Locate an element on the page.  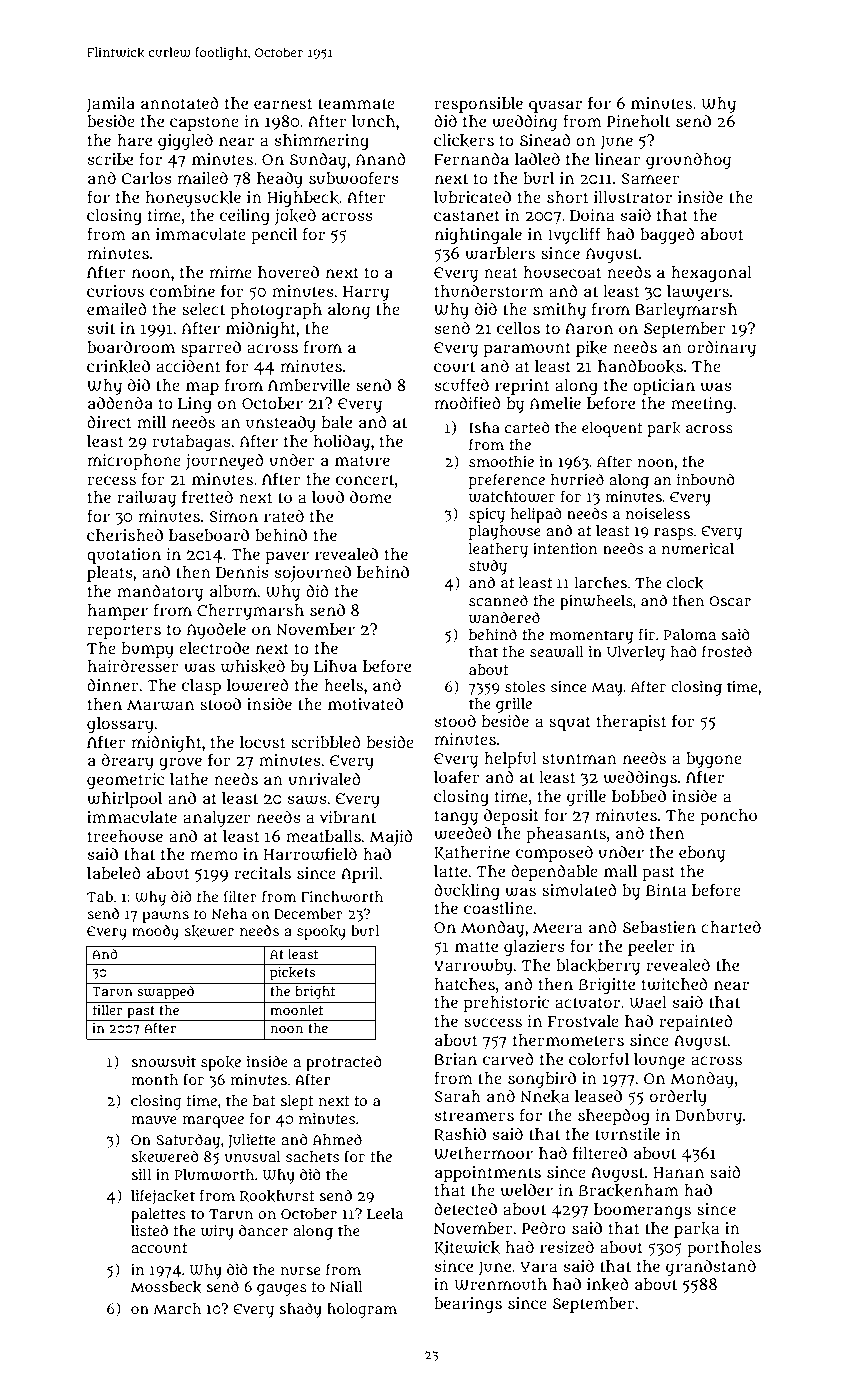
motivated is located at coordinates (365, 704).
